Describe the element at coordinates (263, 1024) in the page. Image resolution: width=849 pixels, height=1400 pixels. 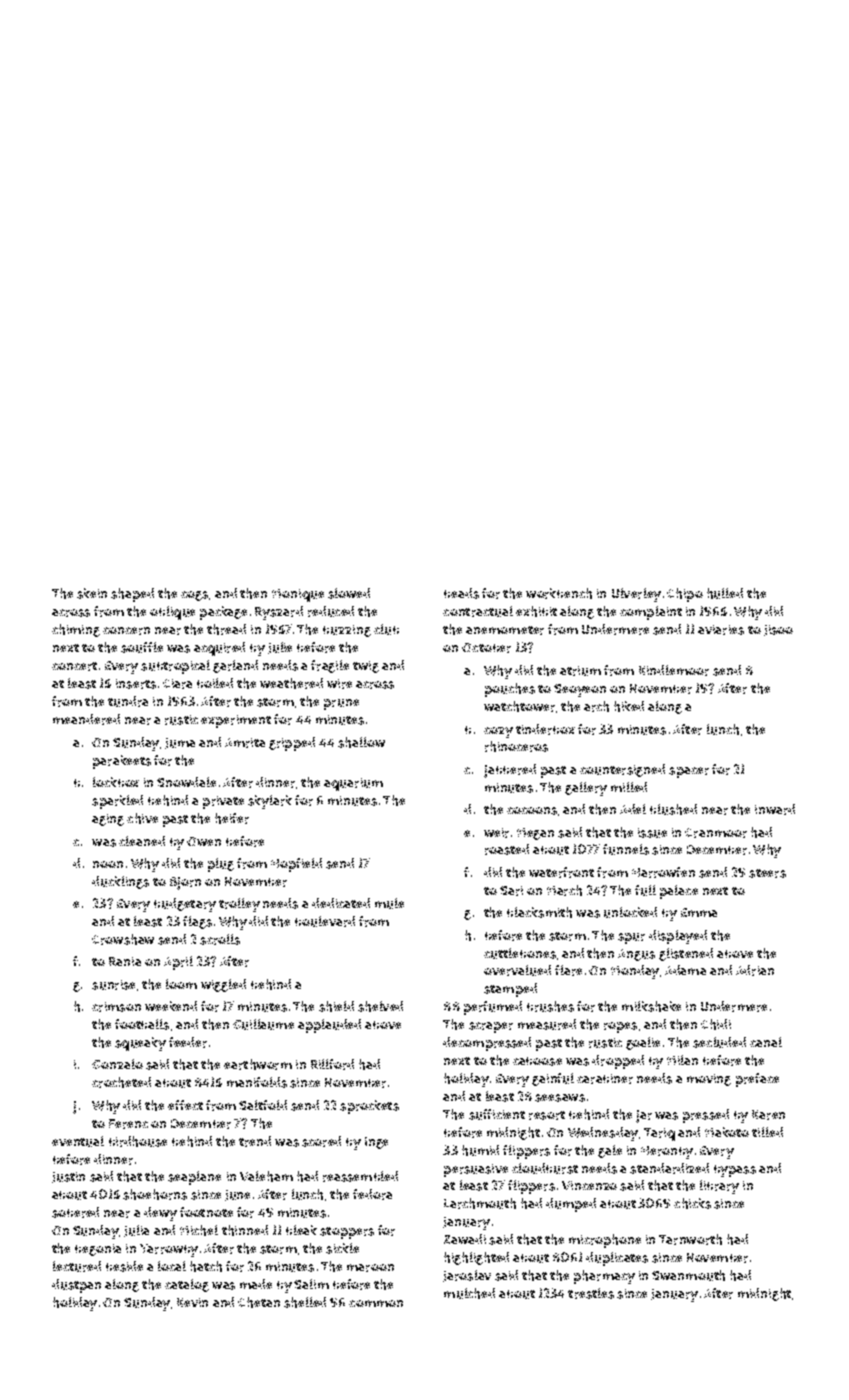
I see `Guillaume` at that location.
